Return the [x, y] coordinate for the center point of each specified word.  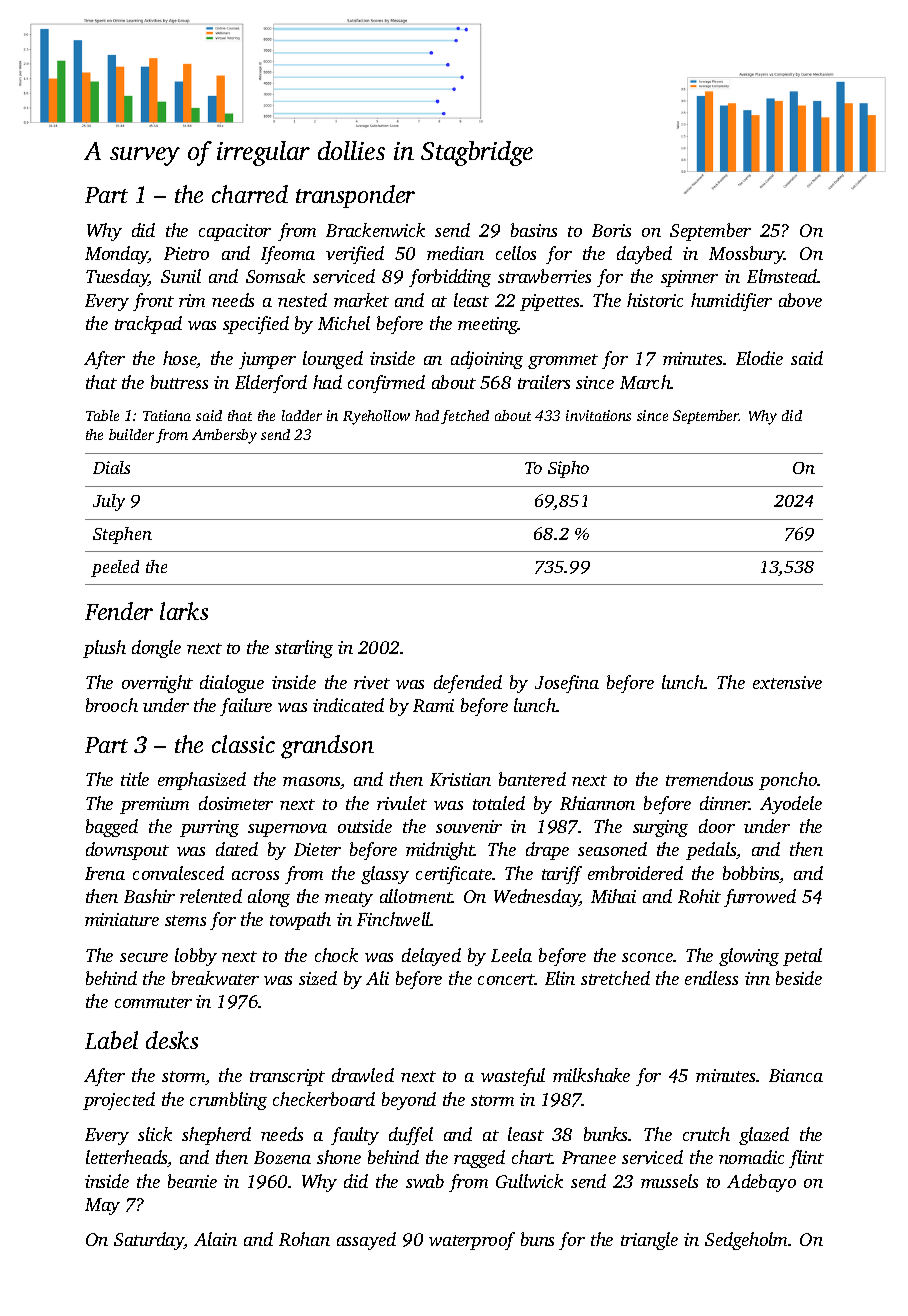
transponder [355, 196]
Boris [611, 230]
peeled [115, 568]
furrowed [760, 898]
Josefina [567, 684]
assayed [366, 1241]
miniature [122, 919]
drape [547, 851]
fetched [465, 417]
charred [250, 194]
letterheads [127, 1158]
